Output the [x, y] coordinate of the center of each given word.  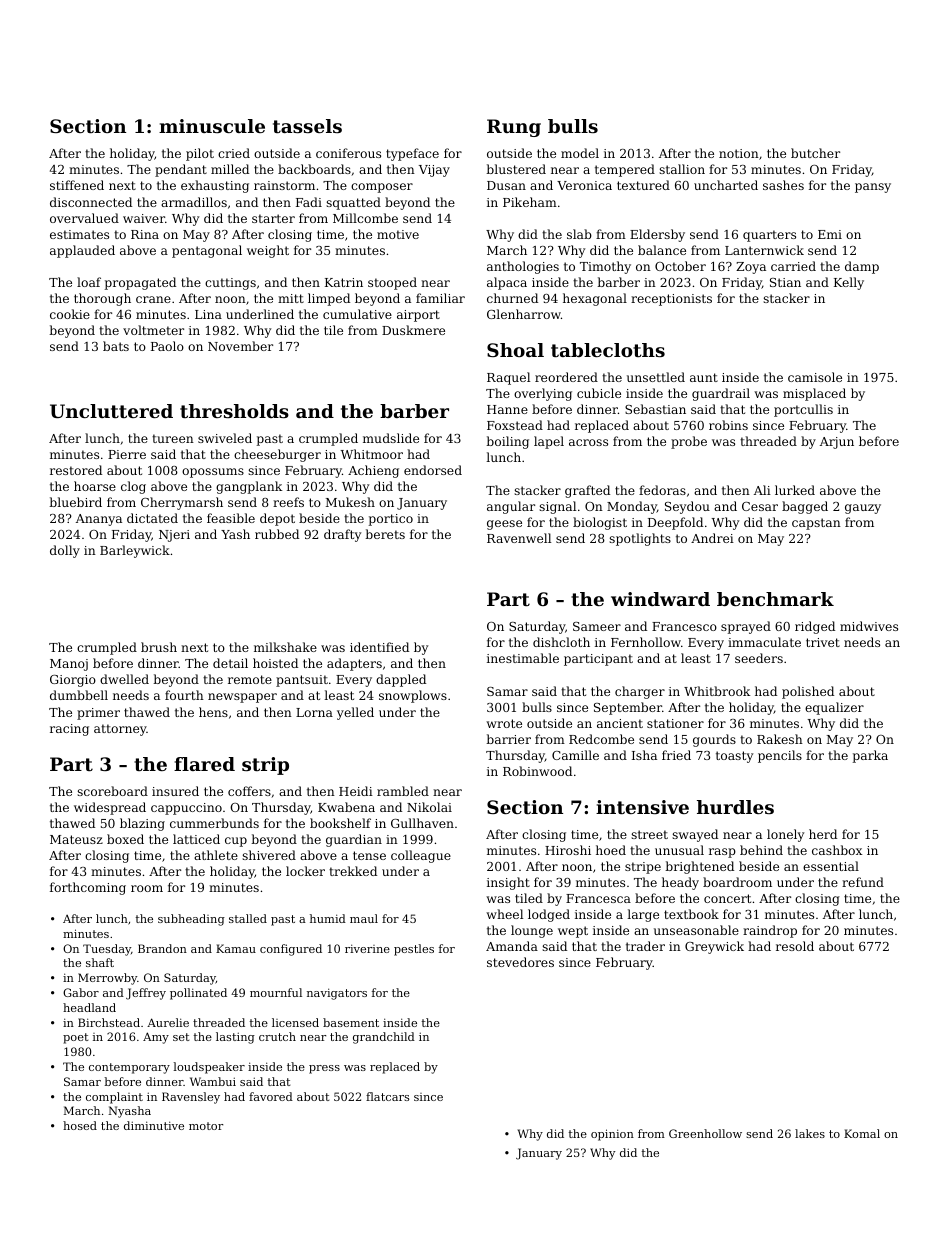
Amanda [512, 946]
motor [206, 1126]
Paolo [167, 346]
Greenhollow [705, 1133]
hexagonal [595, 299]
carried [793, 266]
